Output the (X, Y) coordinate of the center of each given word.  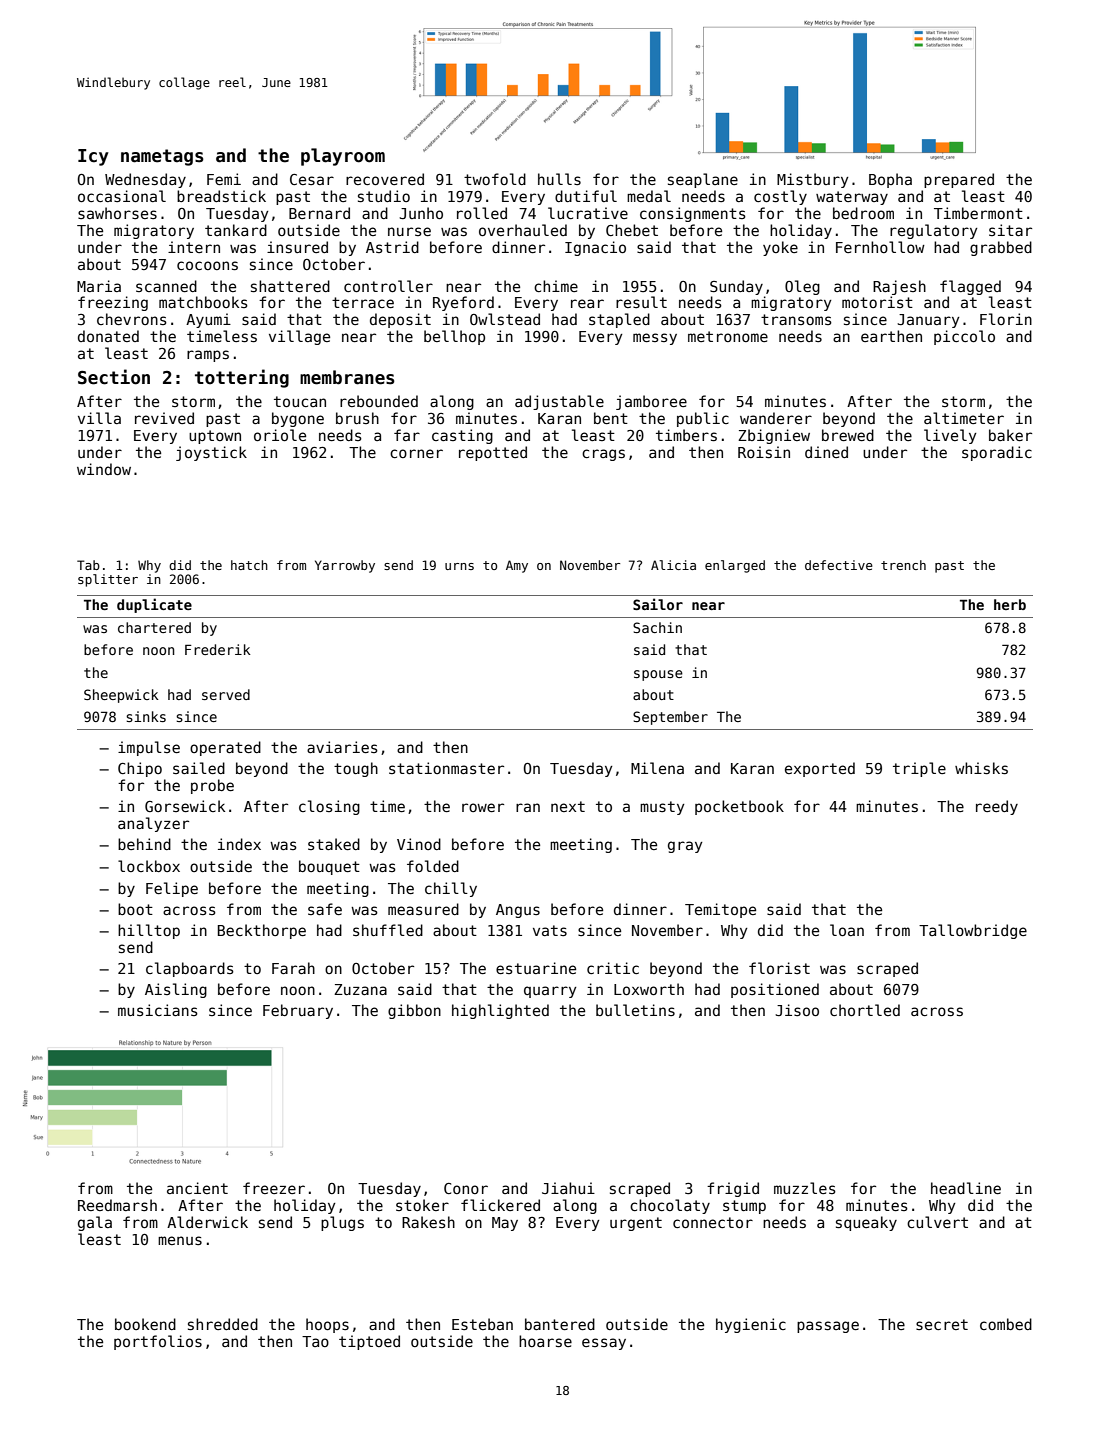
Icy (93, 157)
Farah (293, 968)
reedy (997, 807)
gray (685, 847)
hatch (249, 565)
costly (780, 197)
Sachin (657, 627)
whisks (981, 768)
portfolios (158, 1342)
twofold (495, 179)
